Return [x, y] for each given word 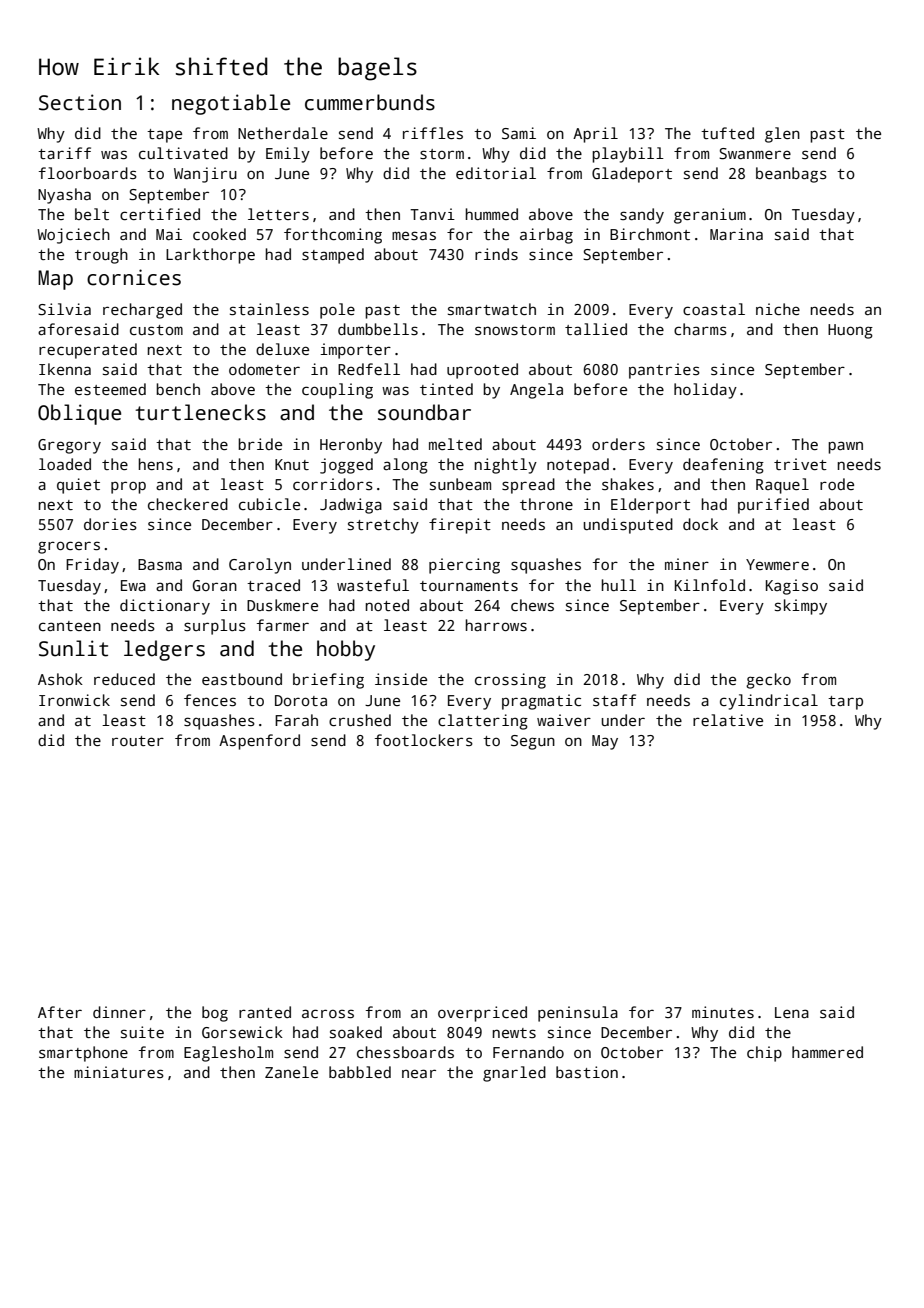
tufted [727, 133]
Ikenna [65, 369]
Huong [850, 331]
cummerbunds [370, 102]
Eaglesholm [228, 1054]
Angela [536, 391]
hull [619, 585]
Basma [160, 564]
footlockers [424, 740]
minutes [723, 1012]
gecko [768, 681]
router [138, 741]
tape [164, 136]
